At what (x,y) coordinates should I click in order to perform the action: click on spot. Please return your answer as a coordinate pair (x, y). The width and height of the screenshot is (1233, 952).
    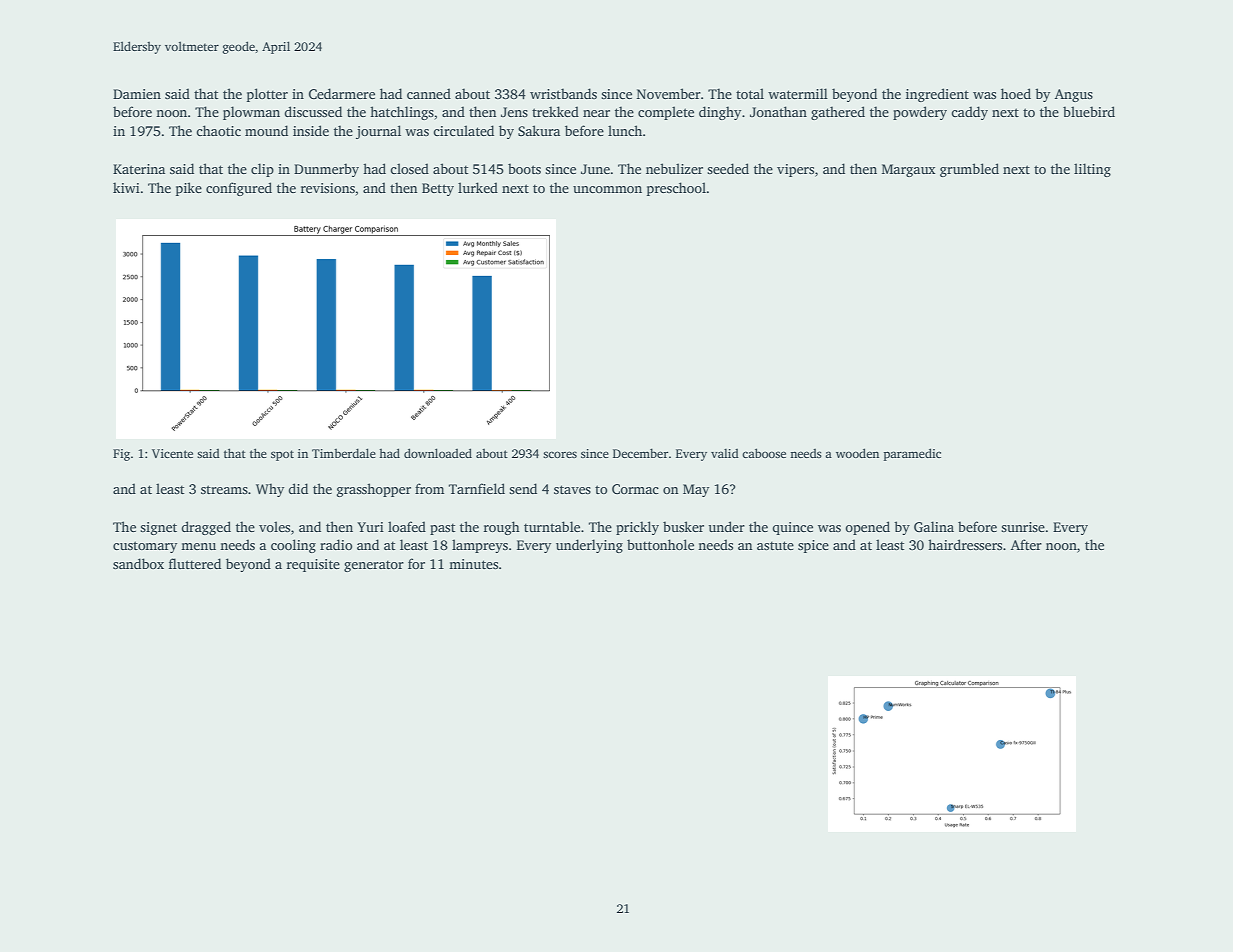
    Looking at the image, I should click on (282, 455).
